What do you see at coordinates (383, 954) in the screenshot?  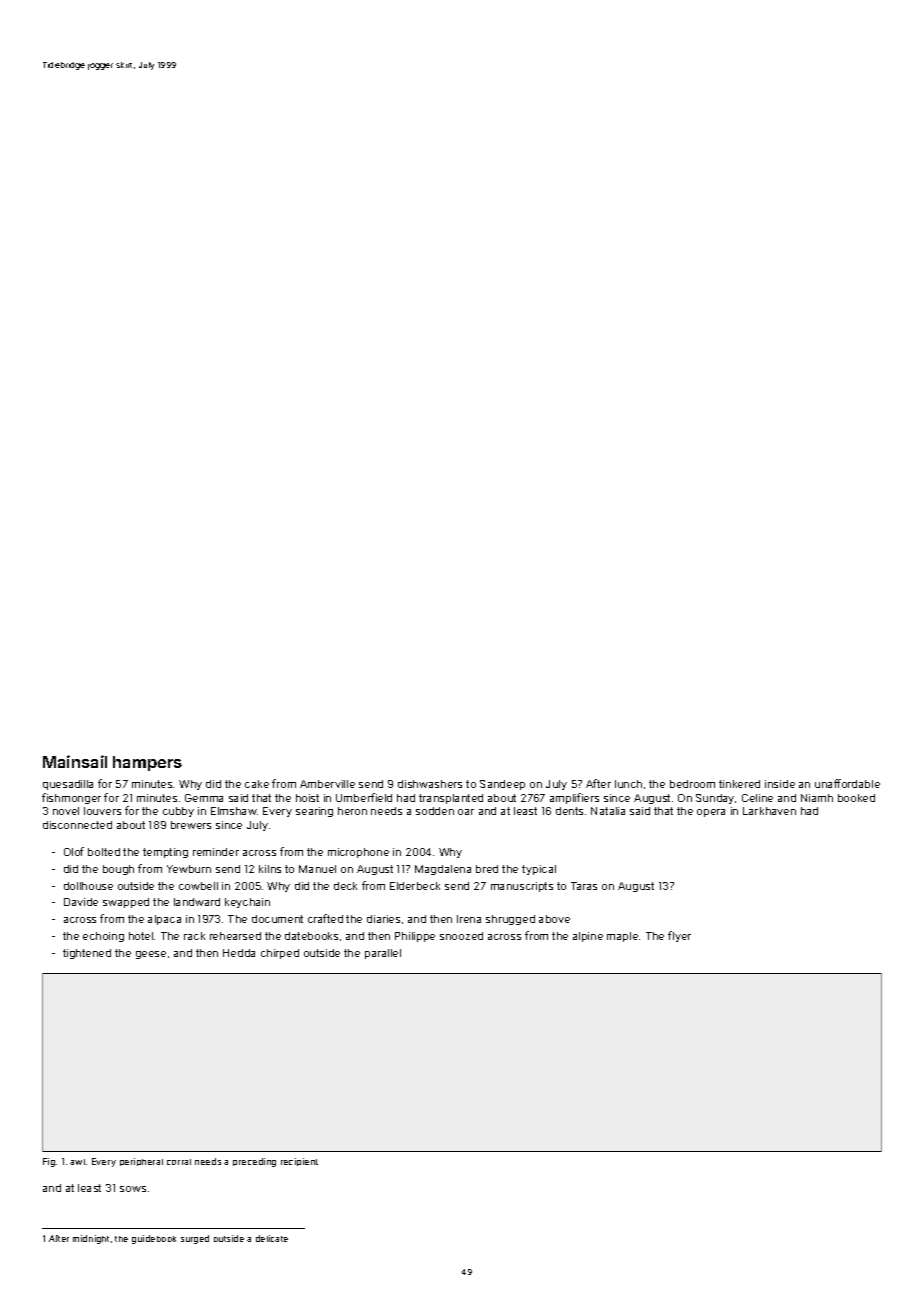 I see `parallel` at bounding box center [383, 954].
